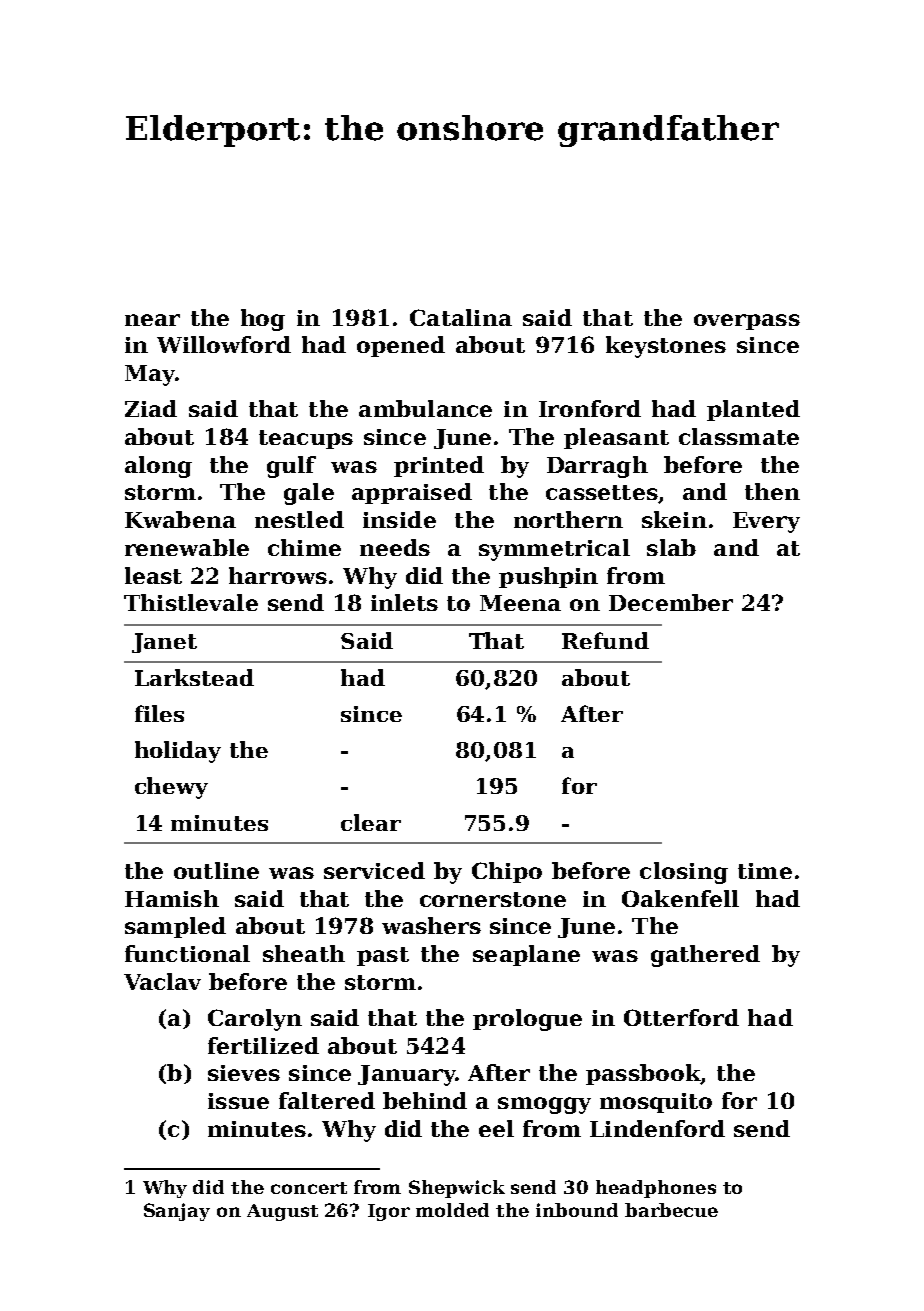 This screenshot has height=1311, width=924. I want to click on Carolyn, so click(255, 1020).
